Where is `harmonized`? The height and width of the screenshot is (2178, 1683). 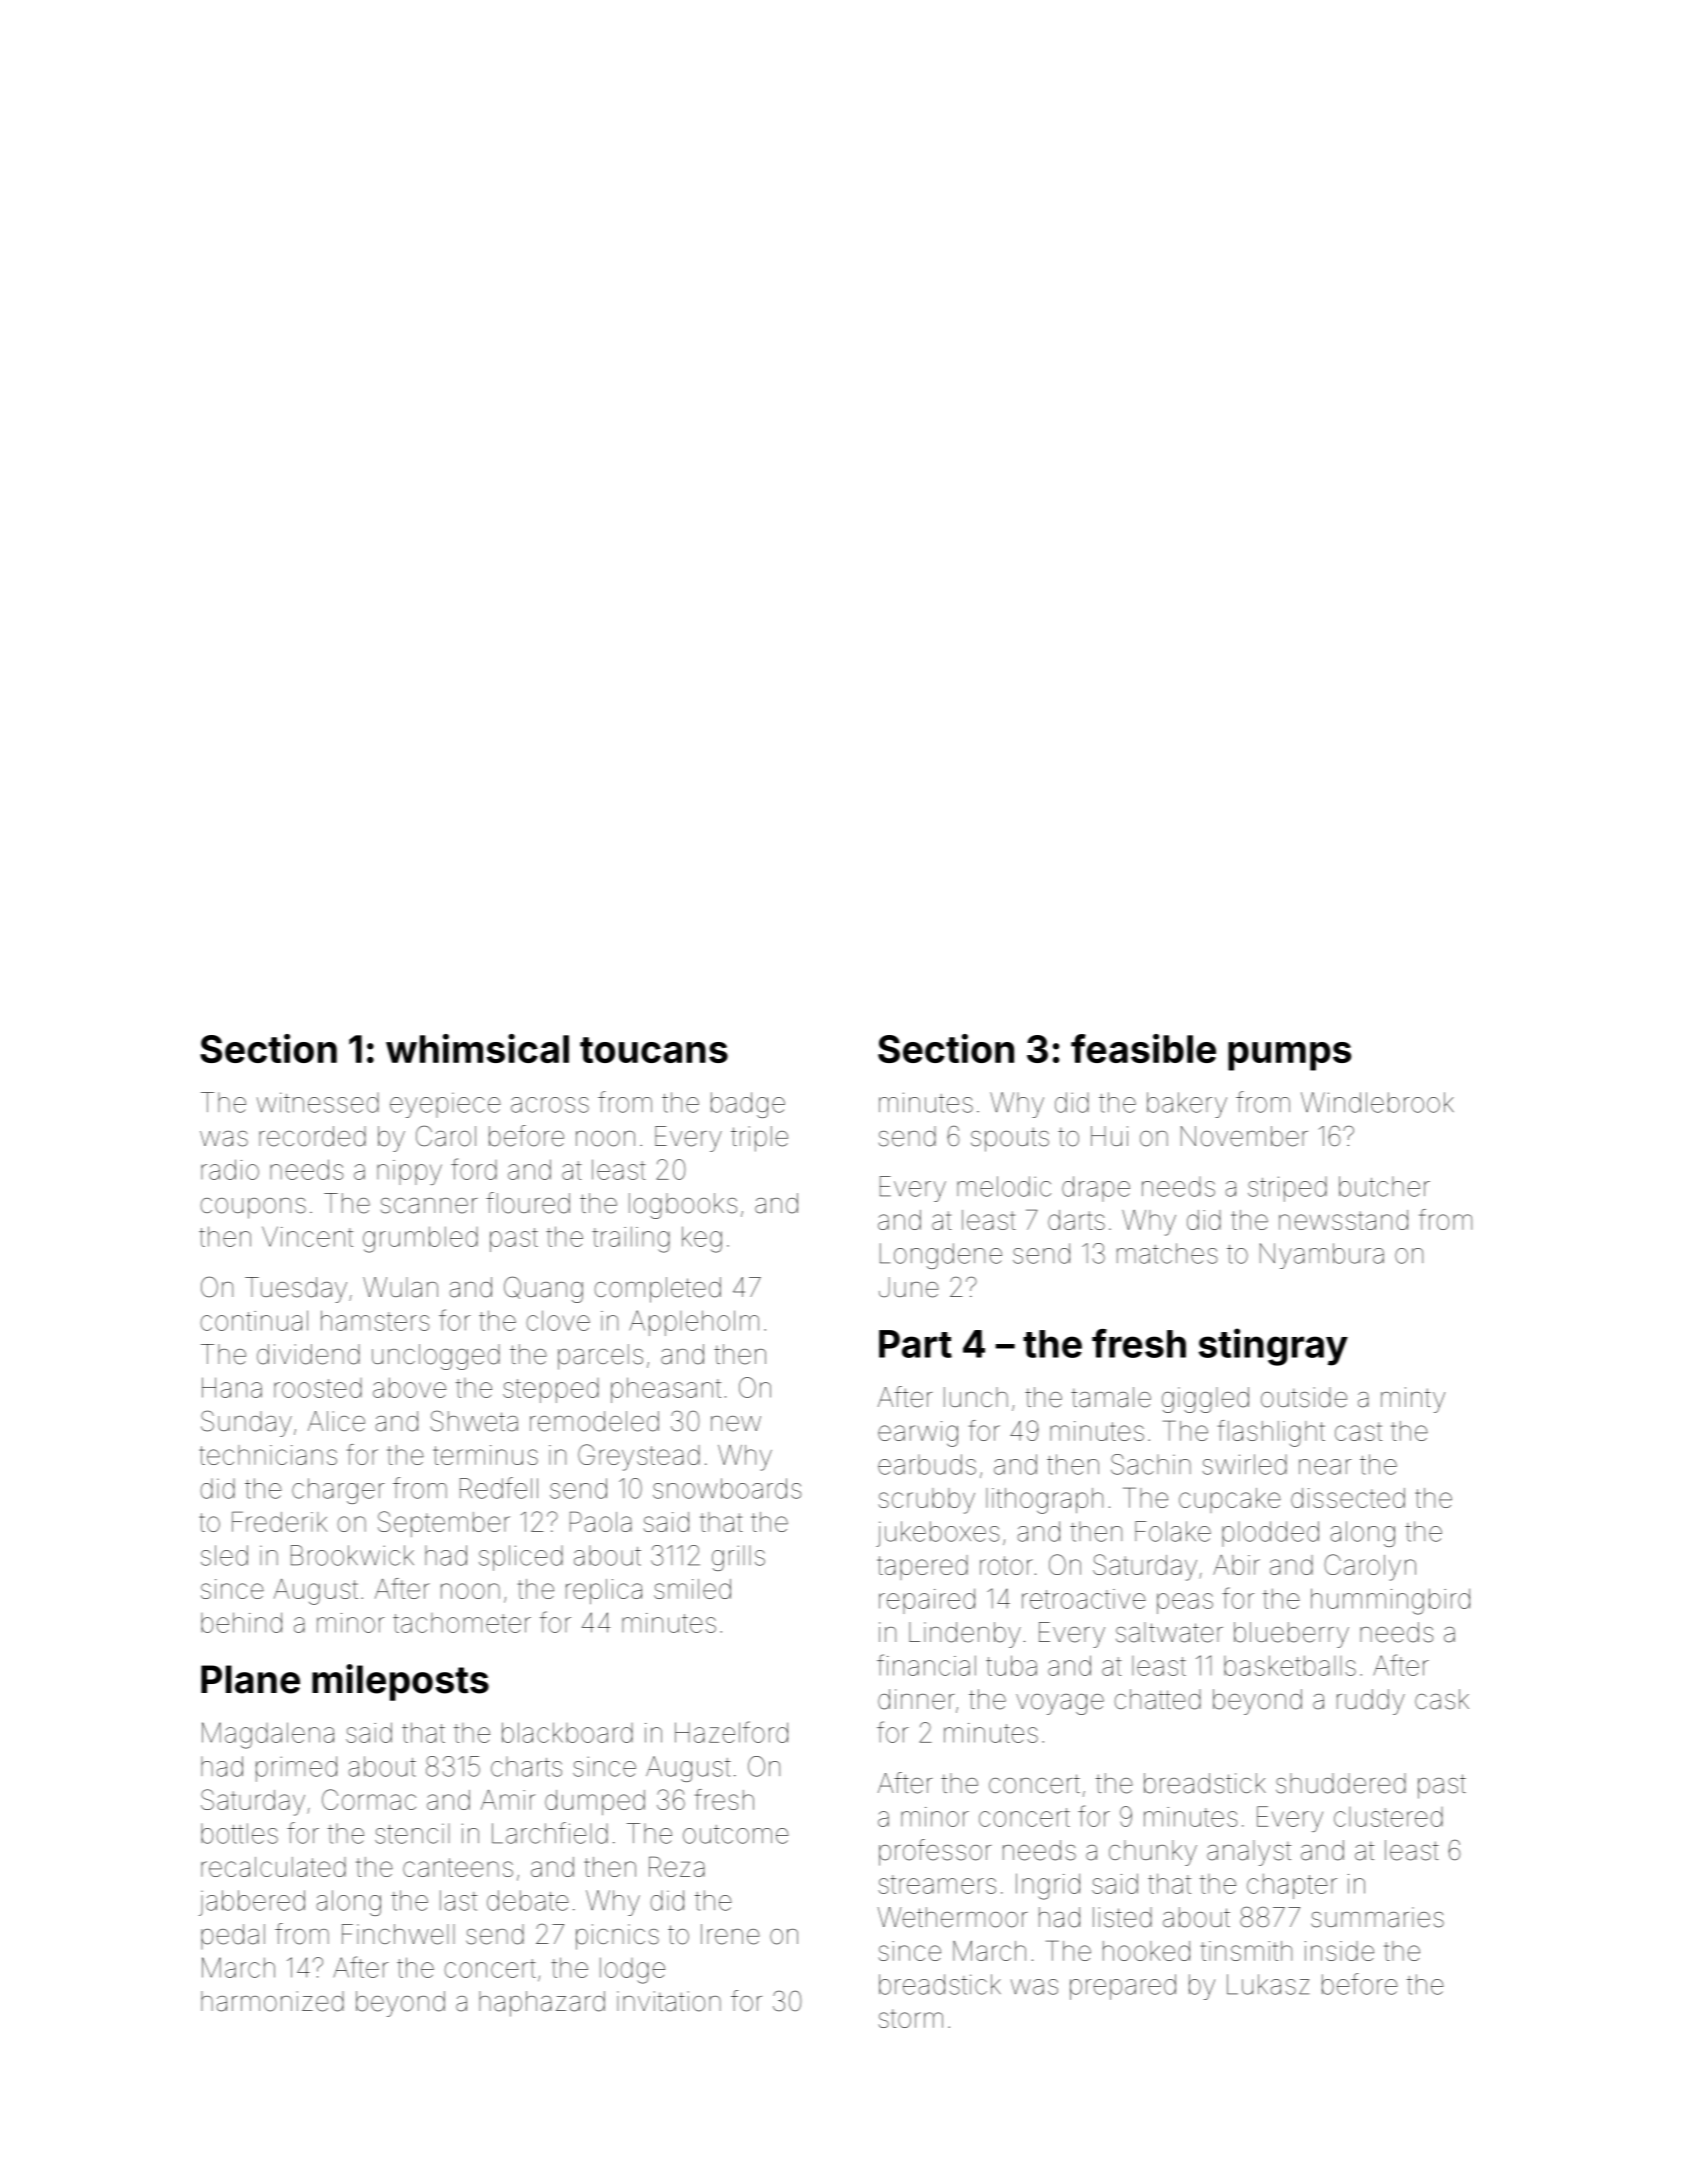
harmonized is located at coordinates (272, 2001).
